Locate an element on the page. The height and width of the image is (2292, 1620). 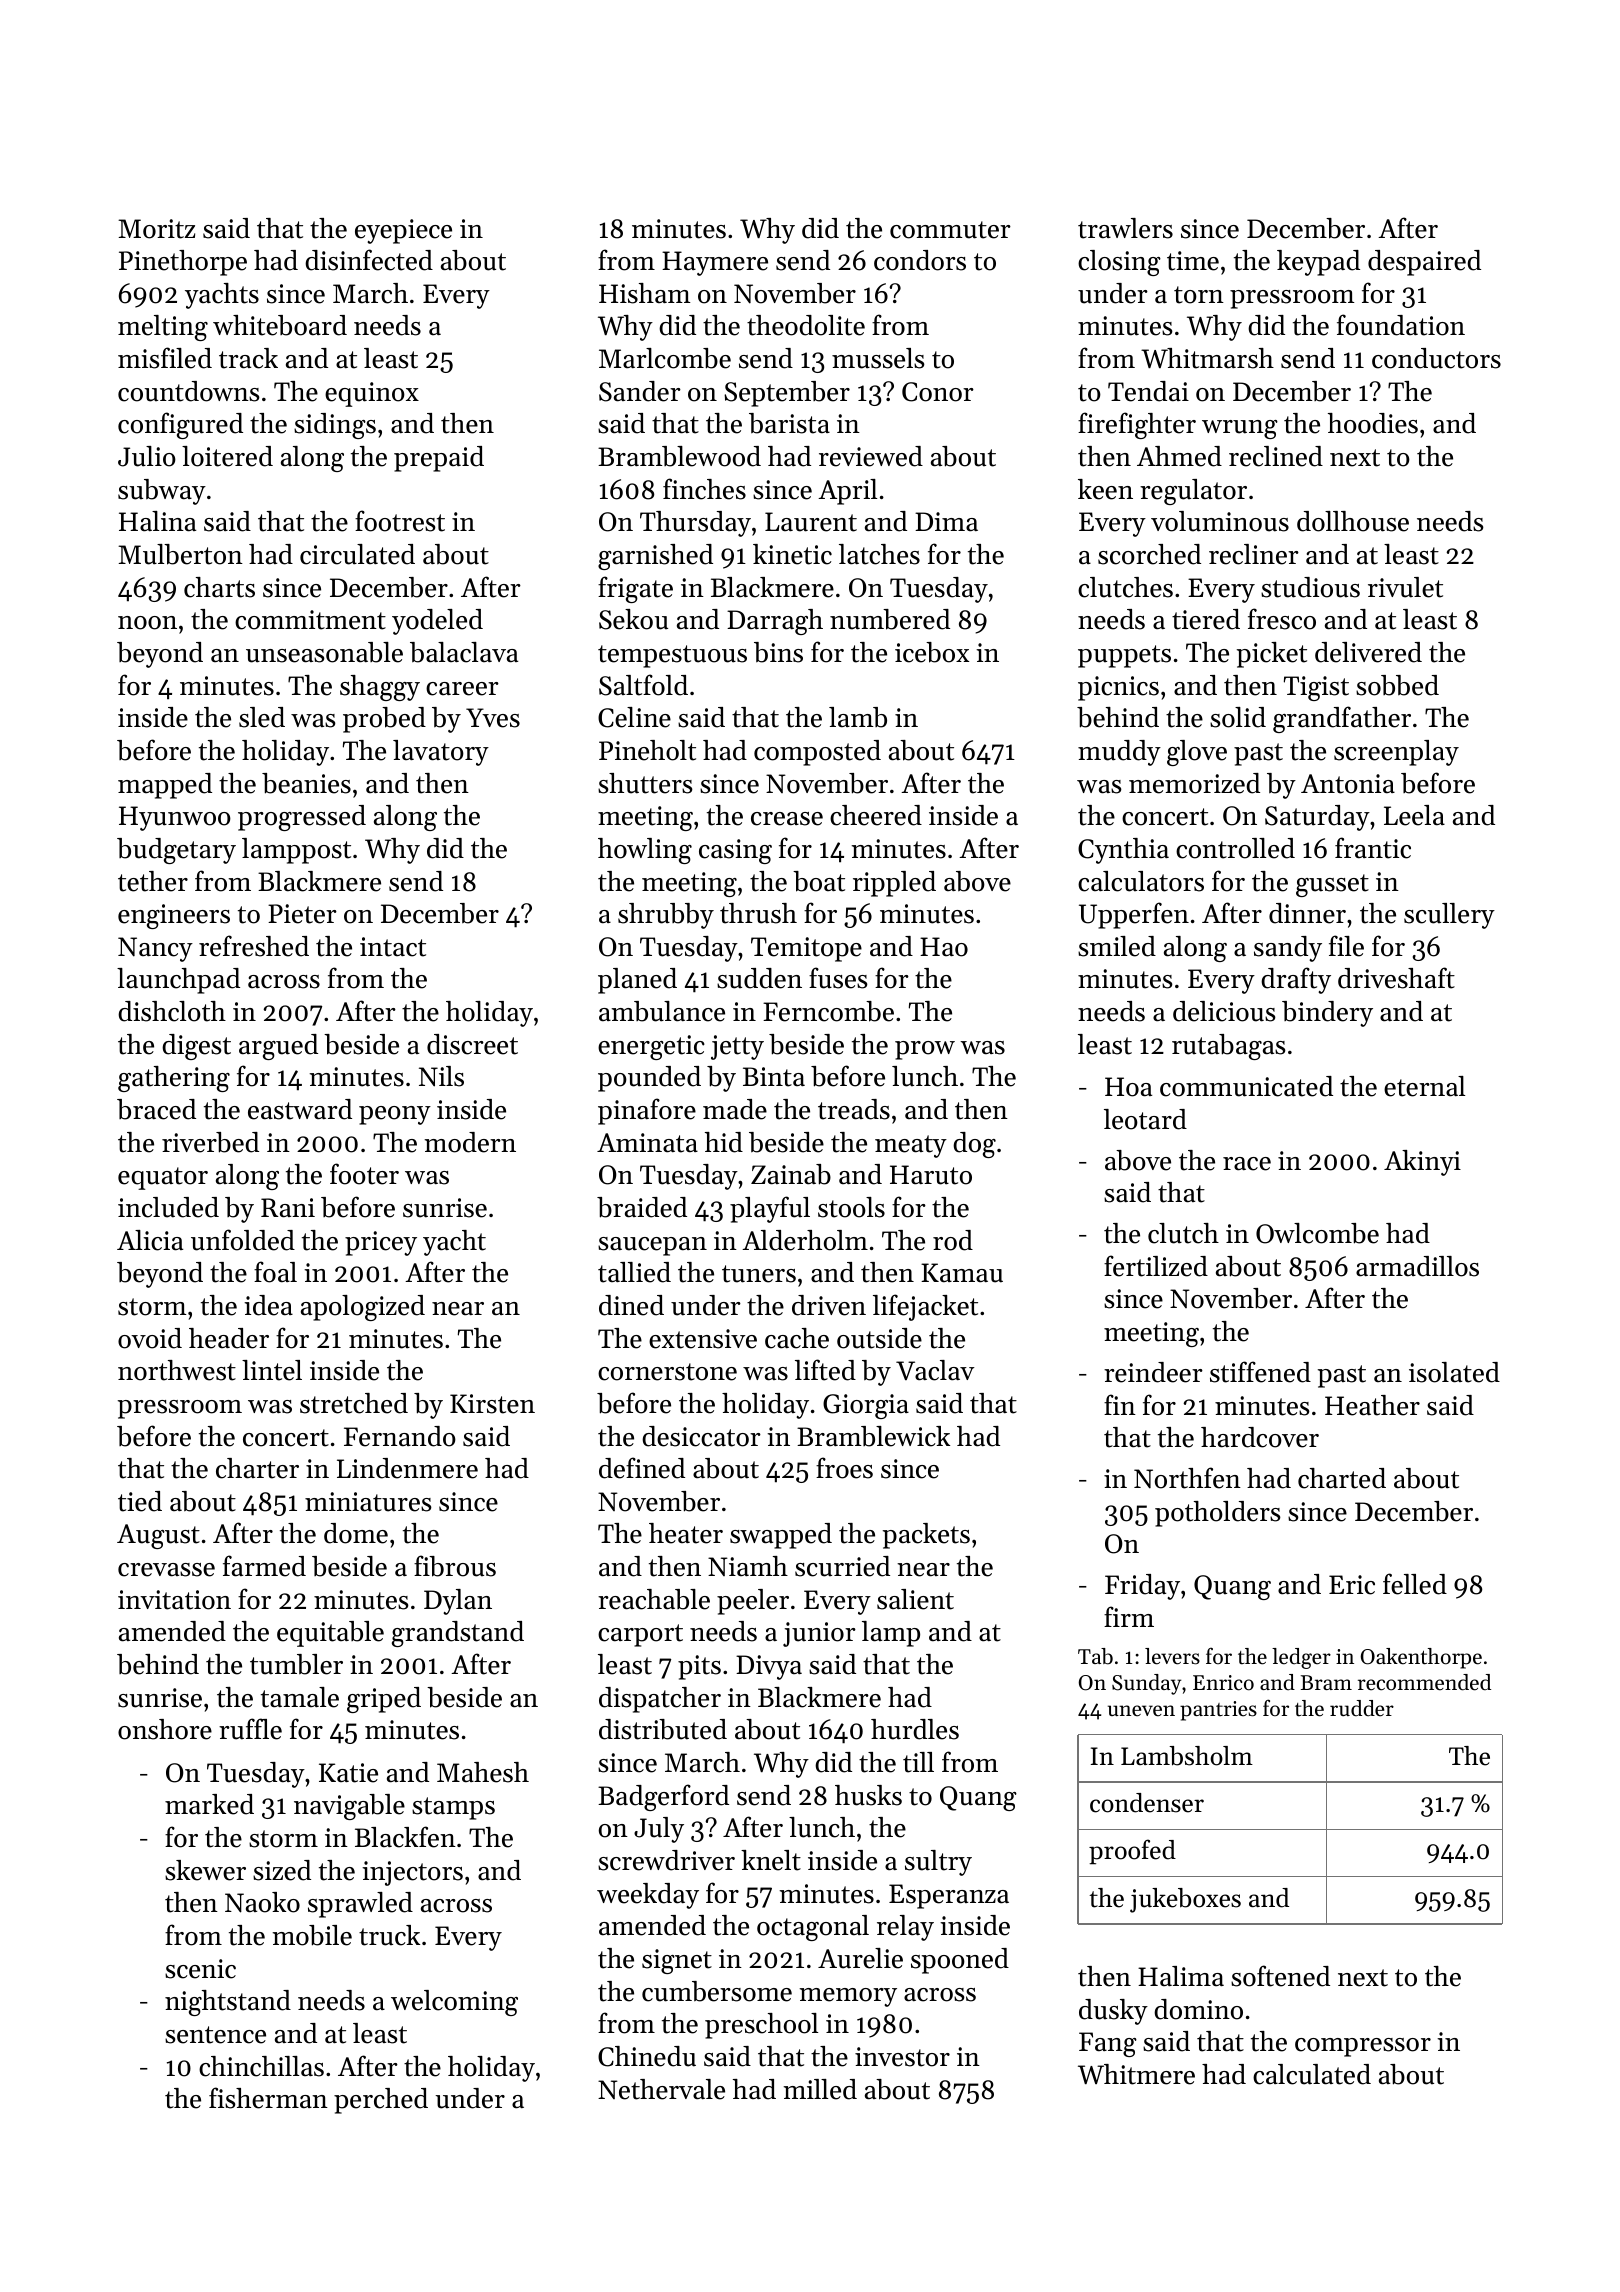
investor is located at coordinates (902, 2057).
